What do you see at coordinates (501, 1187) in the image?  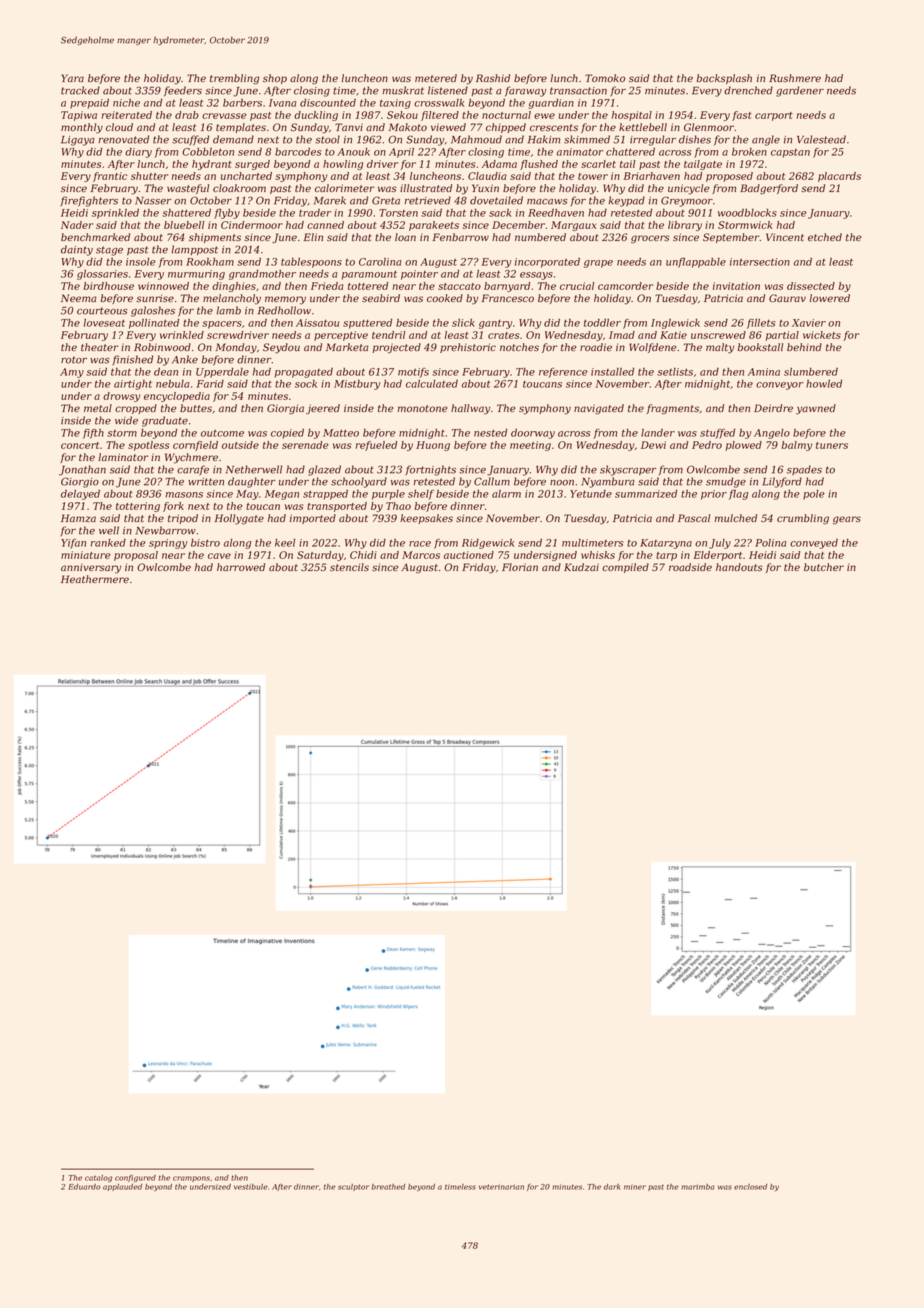 I see `veterinarian` at bounding box center [501, 1187].
